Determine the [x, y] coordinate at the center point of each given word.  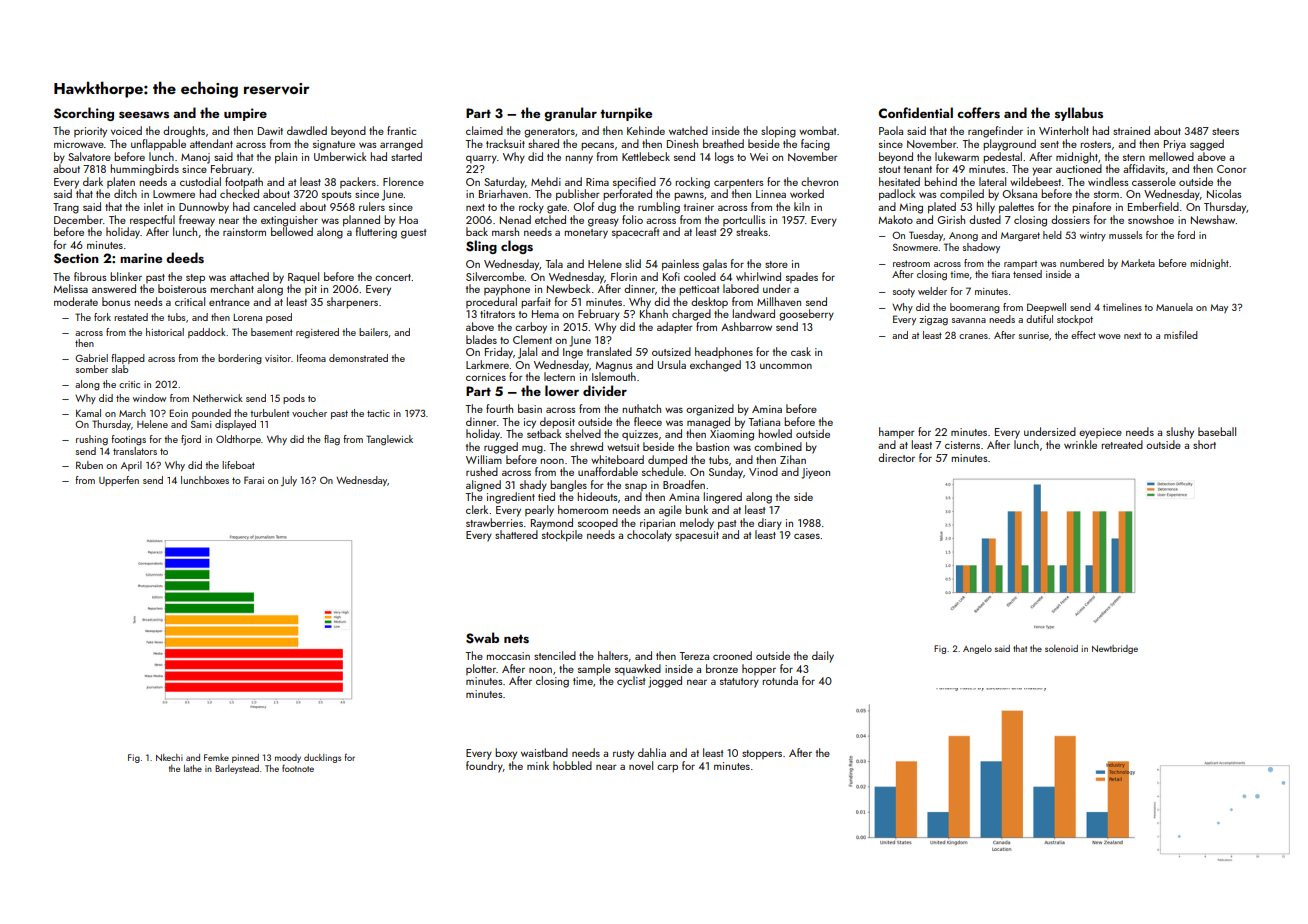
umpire [245, 114]
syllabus [1079, 114]
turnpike [626, 114]
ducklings [322, 758]
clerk [477, 509]
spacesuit [697, 536]
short [1204, 444]
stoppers [762, 755]
